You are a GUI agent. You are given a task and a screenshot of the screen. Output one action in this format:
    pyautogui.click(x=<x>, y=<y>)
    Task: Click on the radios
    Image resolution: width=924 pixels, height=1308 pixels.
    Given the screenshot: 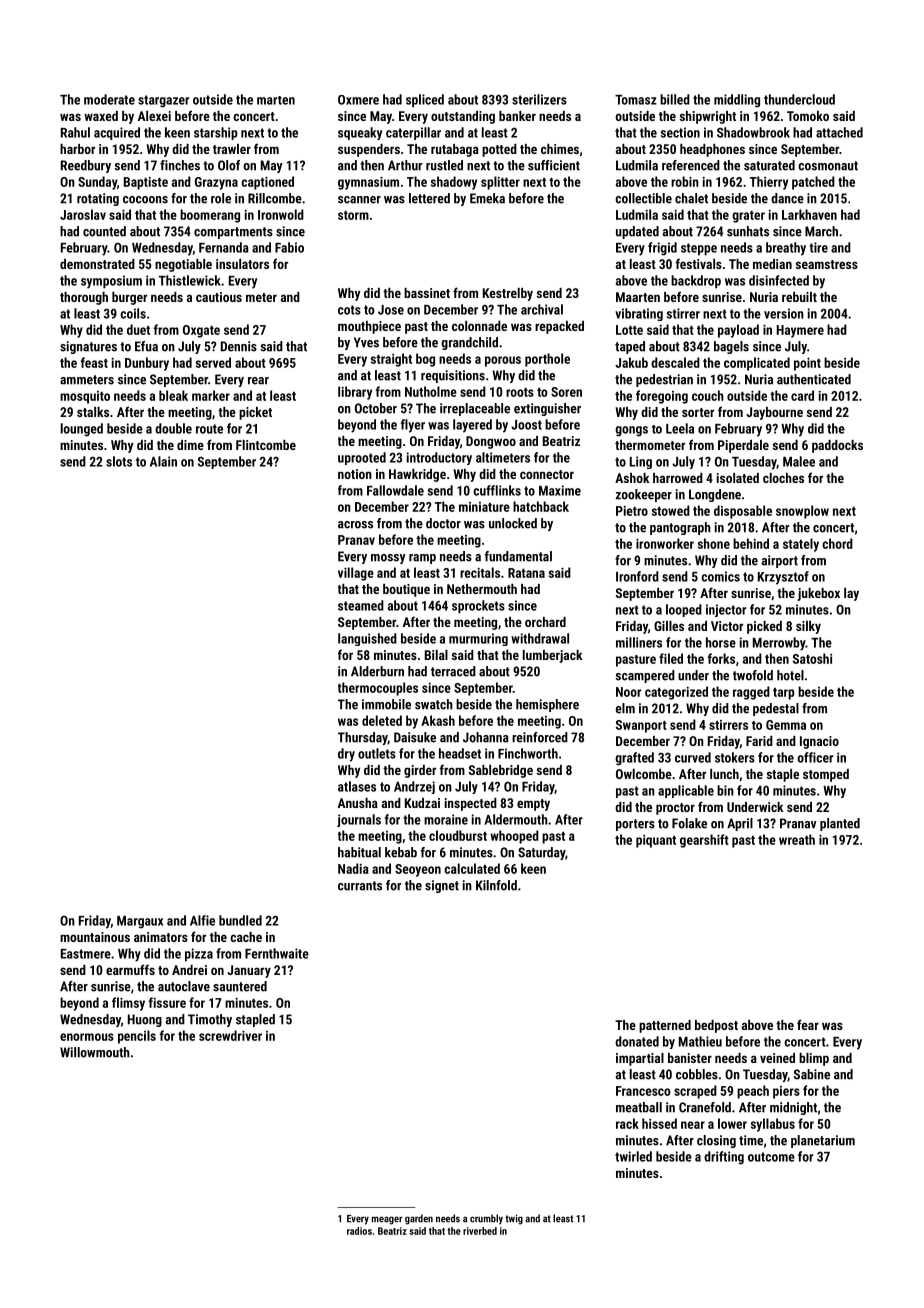 What is the action you would take?
    pyautogui.click(x=359, y=1231)
